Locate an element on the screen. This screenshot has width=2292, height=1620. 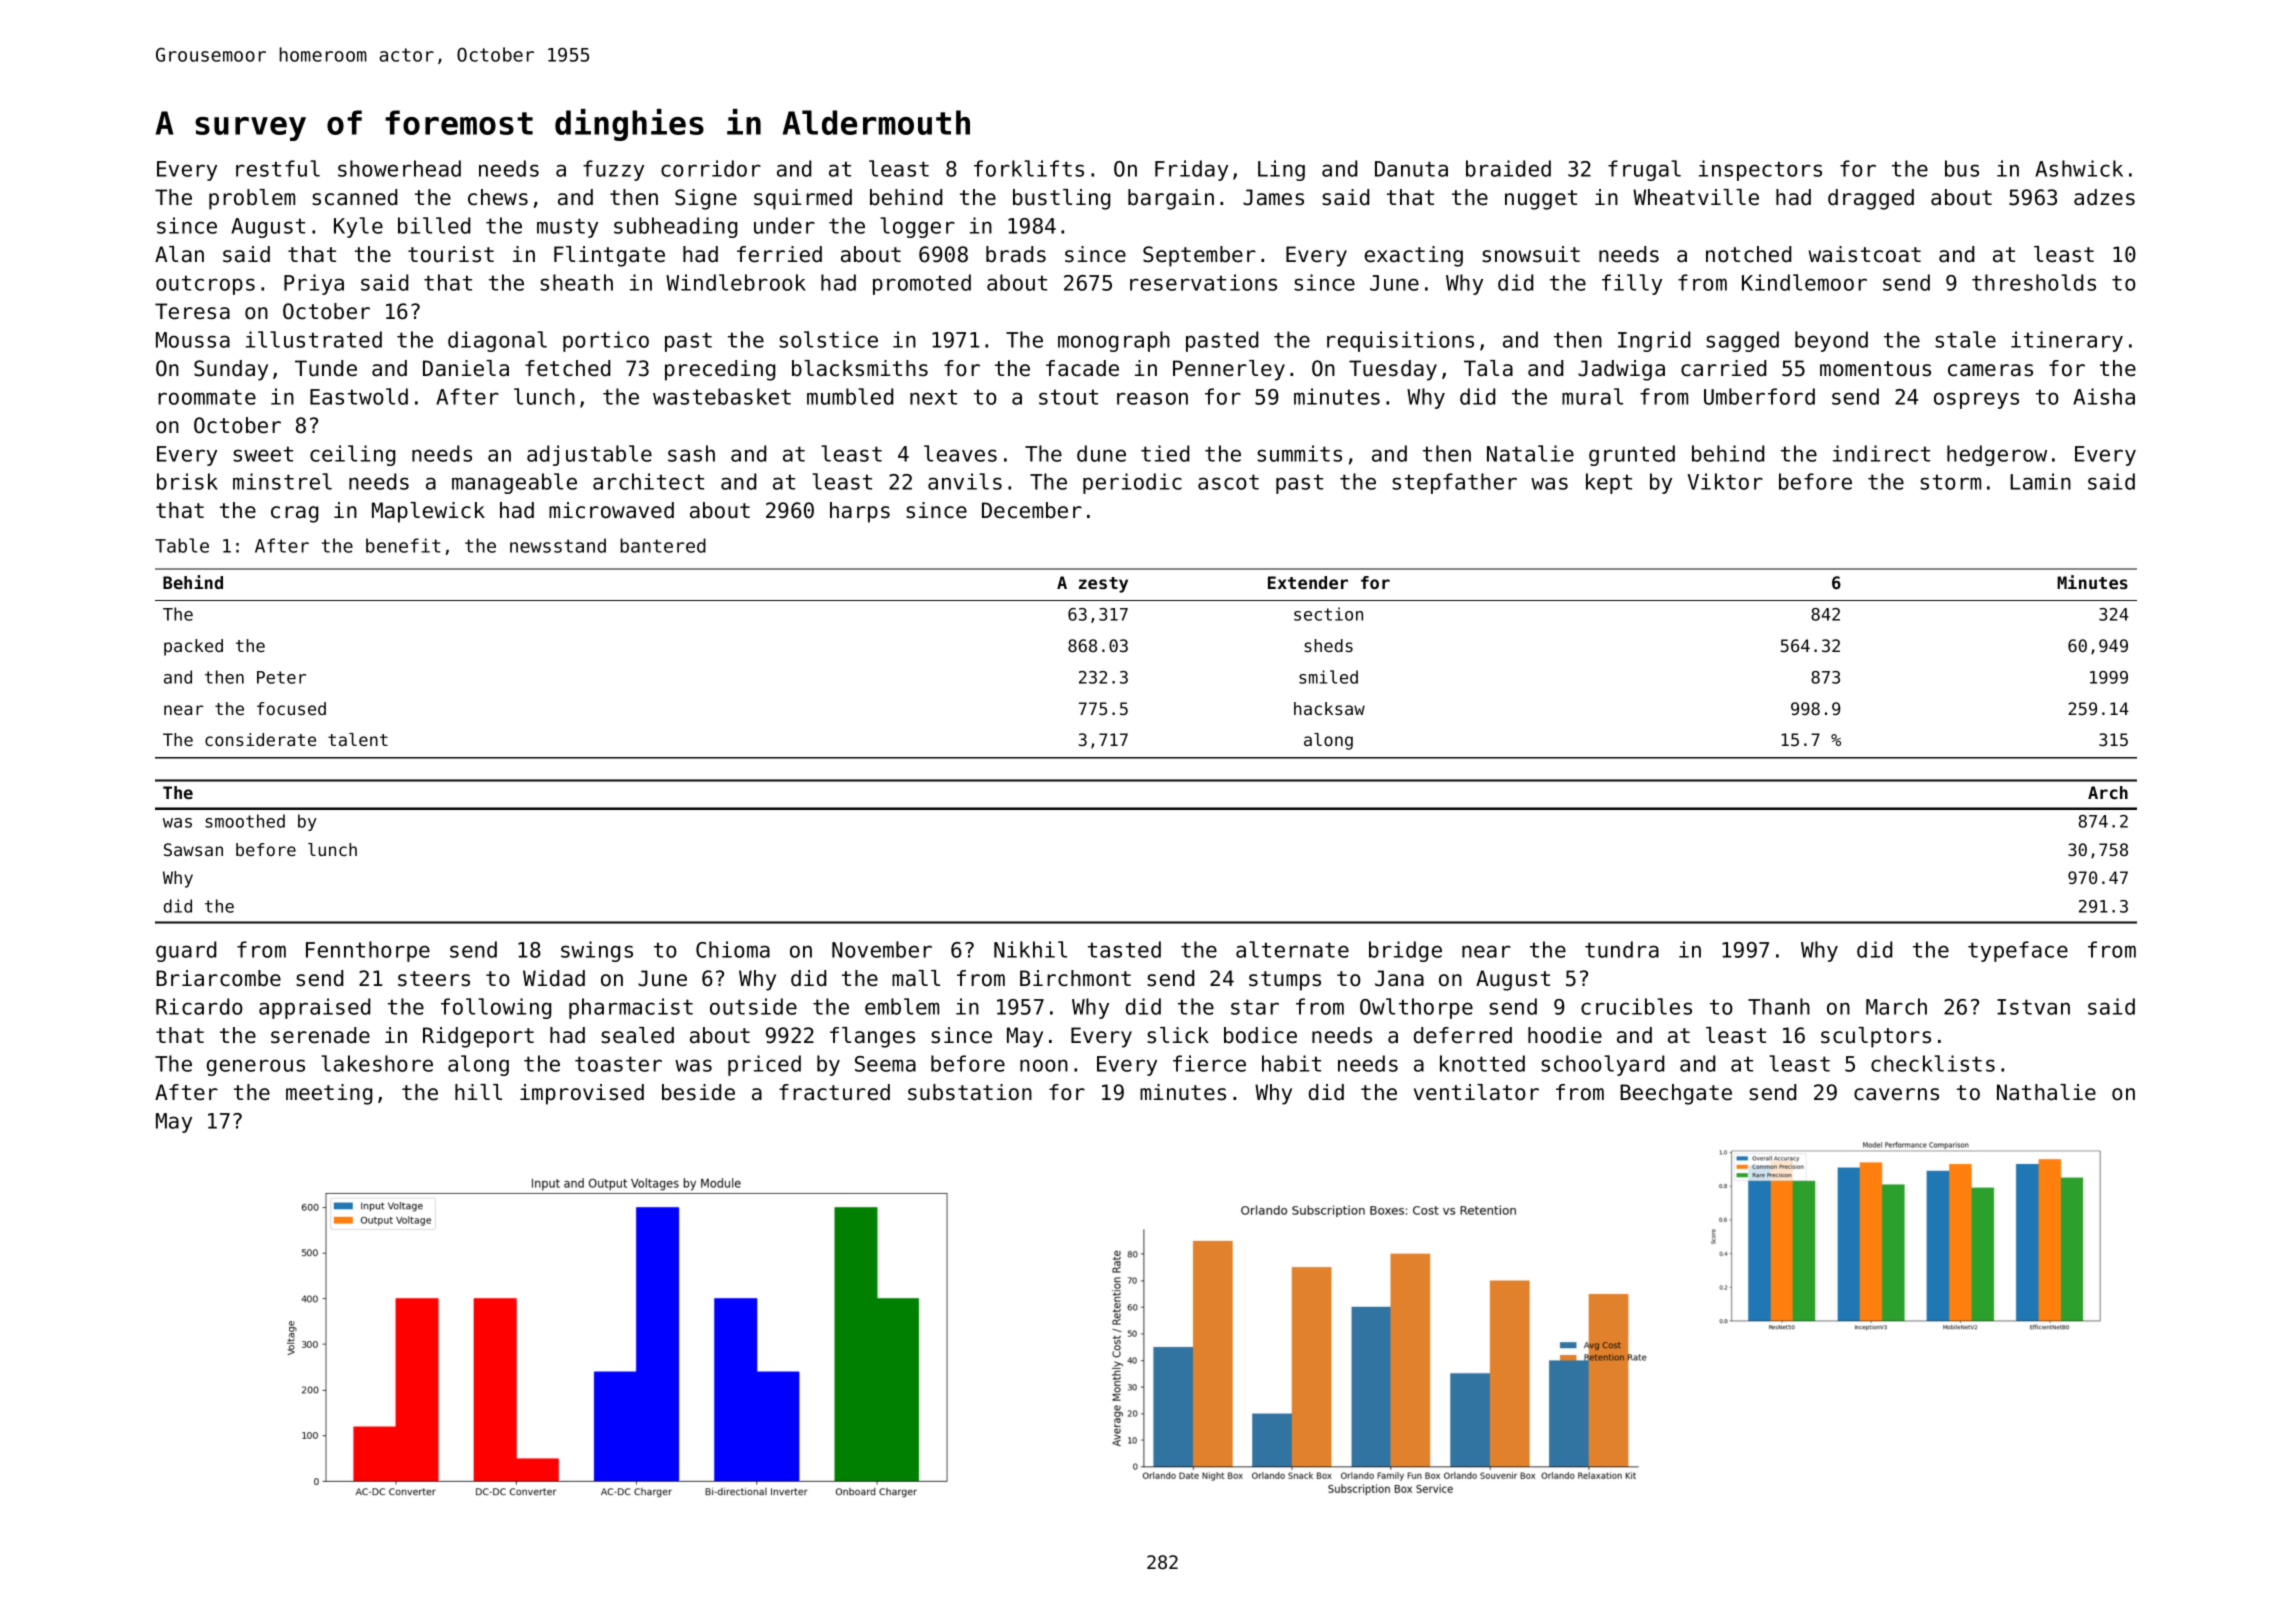
Lamin is located at coordinates (2040, 481).
